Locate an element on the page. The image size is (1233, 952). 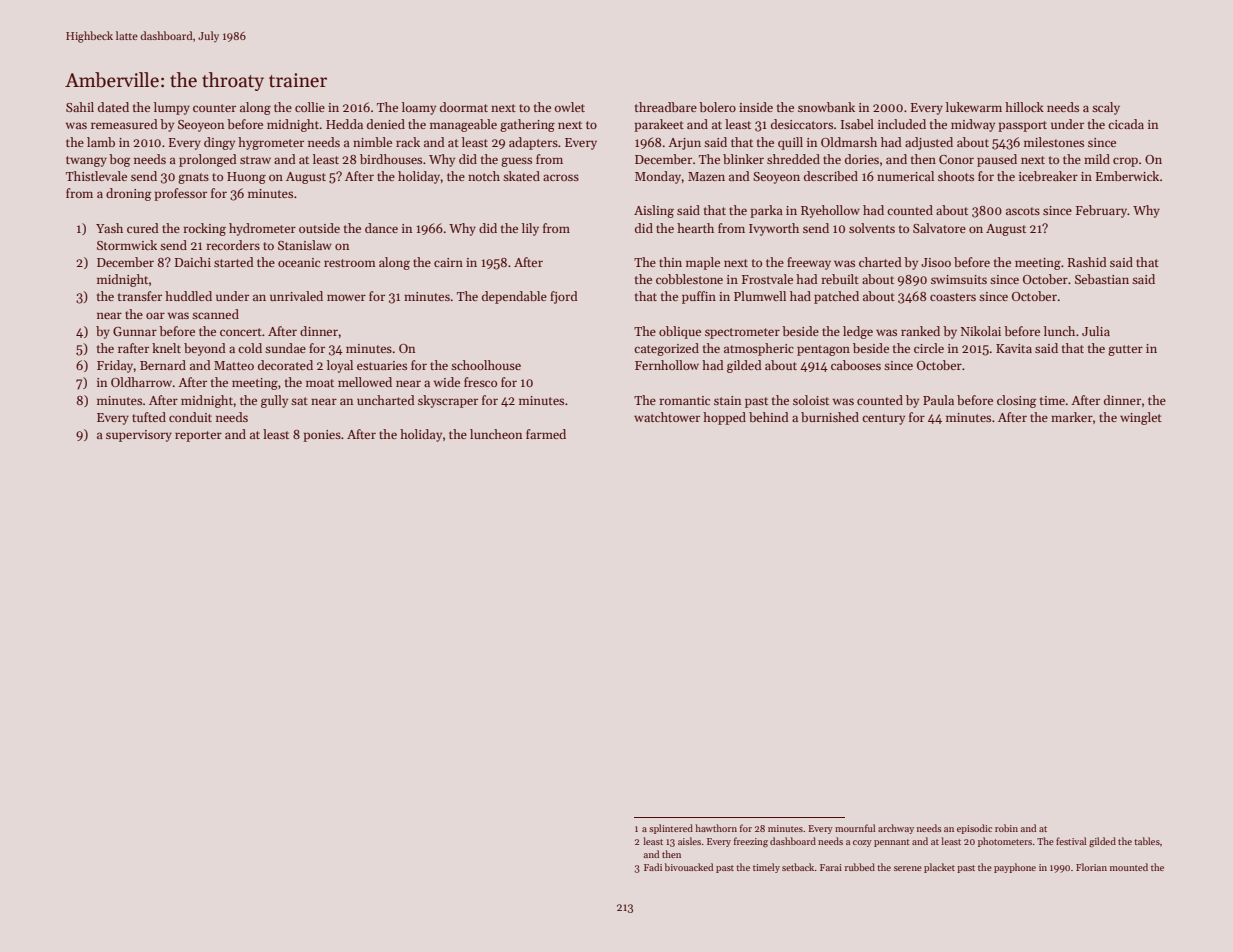
fjord is located at coordinates (564, 297).
